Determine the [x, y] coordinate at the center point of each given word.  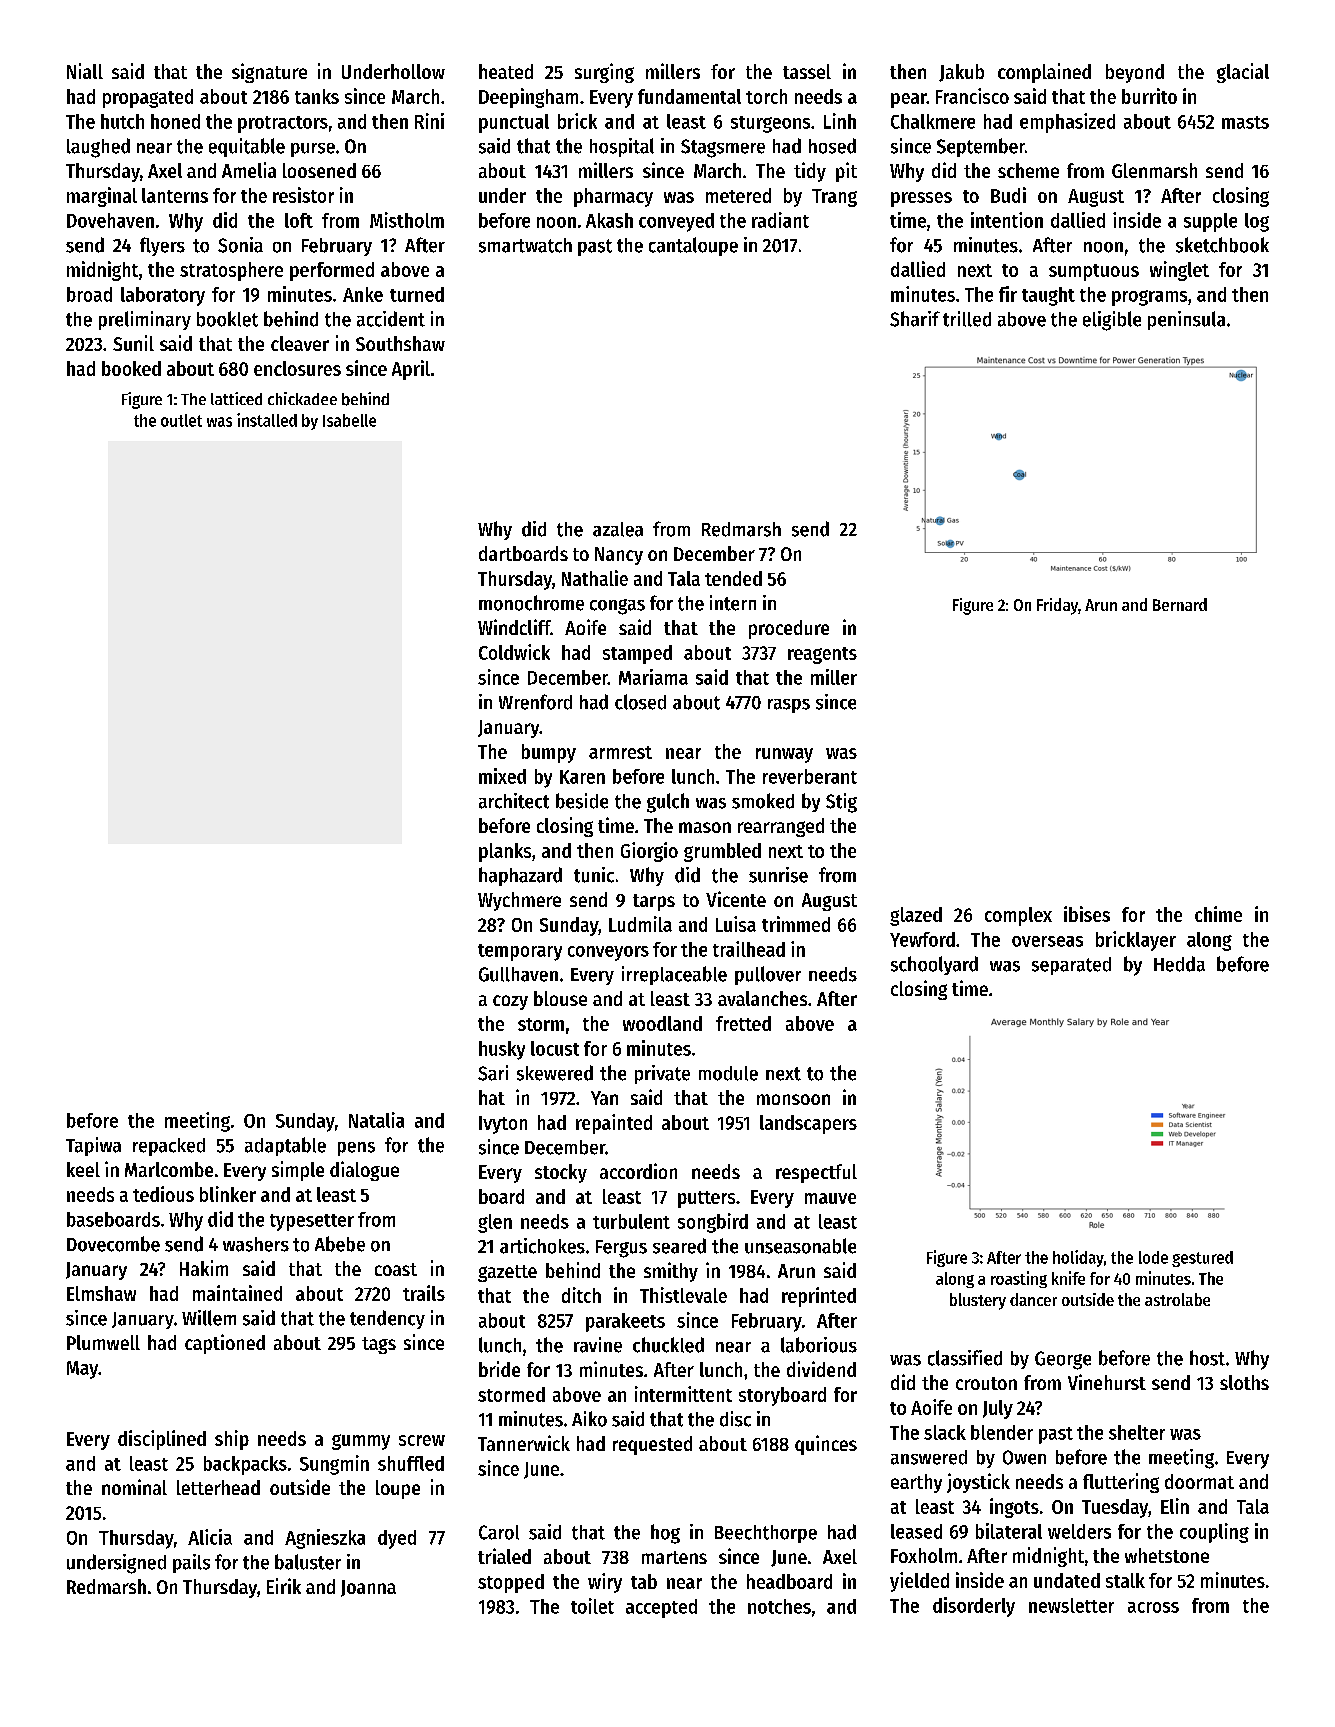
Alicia [210, 1537]
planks [505, 852]
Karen [582, 777]
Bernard [1180, 604]
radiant [780, 220]
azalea [618, 529]
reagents [822, 655]
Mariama [653, 677]
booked [131, 368]
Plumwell [103, 1342]
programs [1149, 298]
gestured [1202, 1259]
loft [299, 220]
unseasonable [800, 1246]
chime [1218, 914]
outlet [181, 420]
